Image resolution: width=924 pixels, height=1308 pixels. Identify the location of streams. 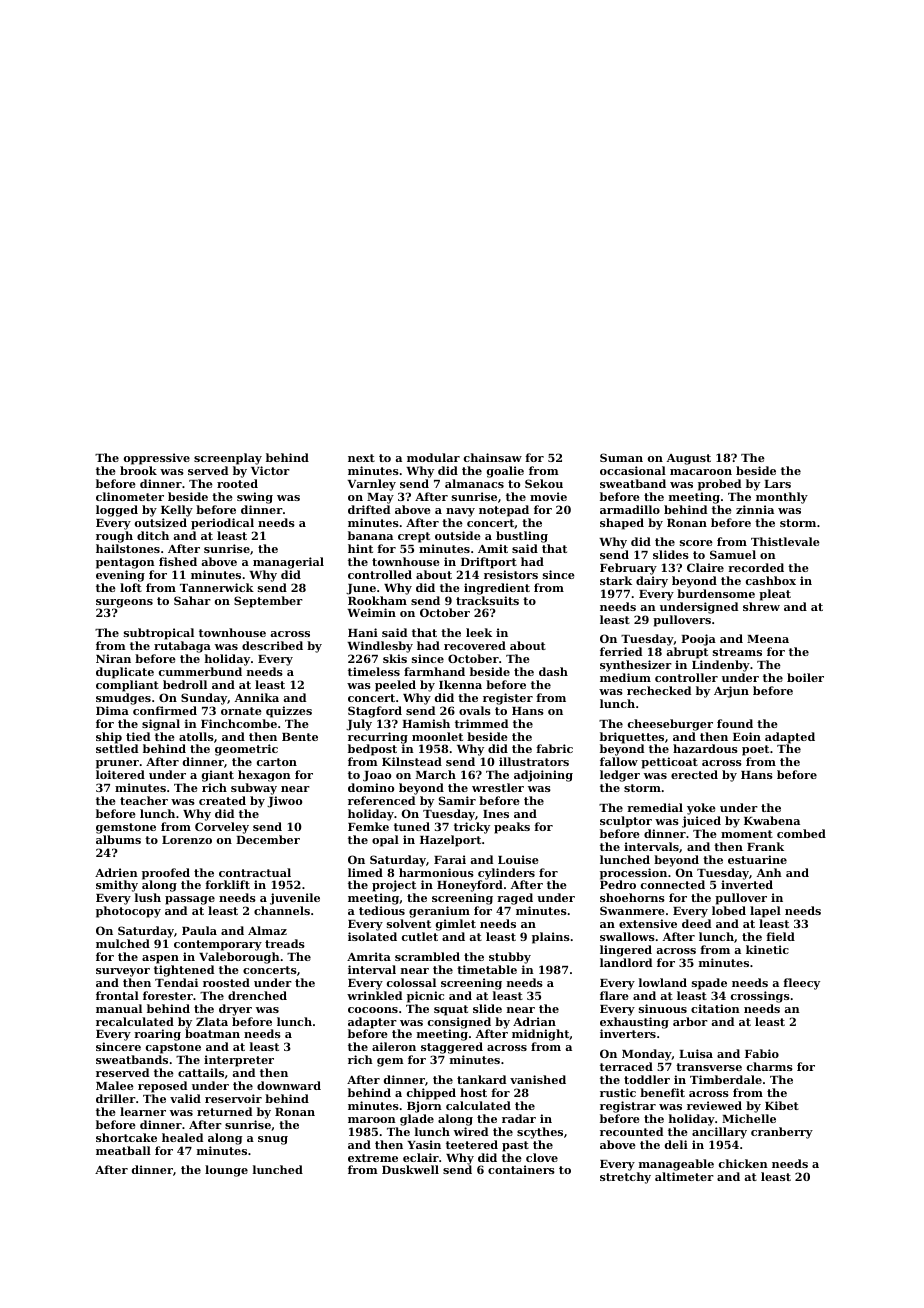
(737, 652).
